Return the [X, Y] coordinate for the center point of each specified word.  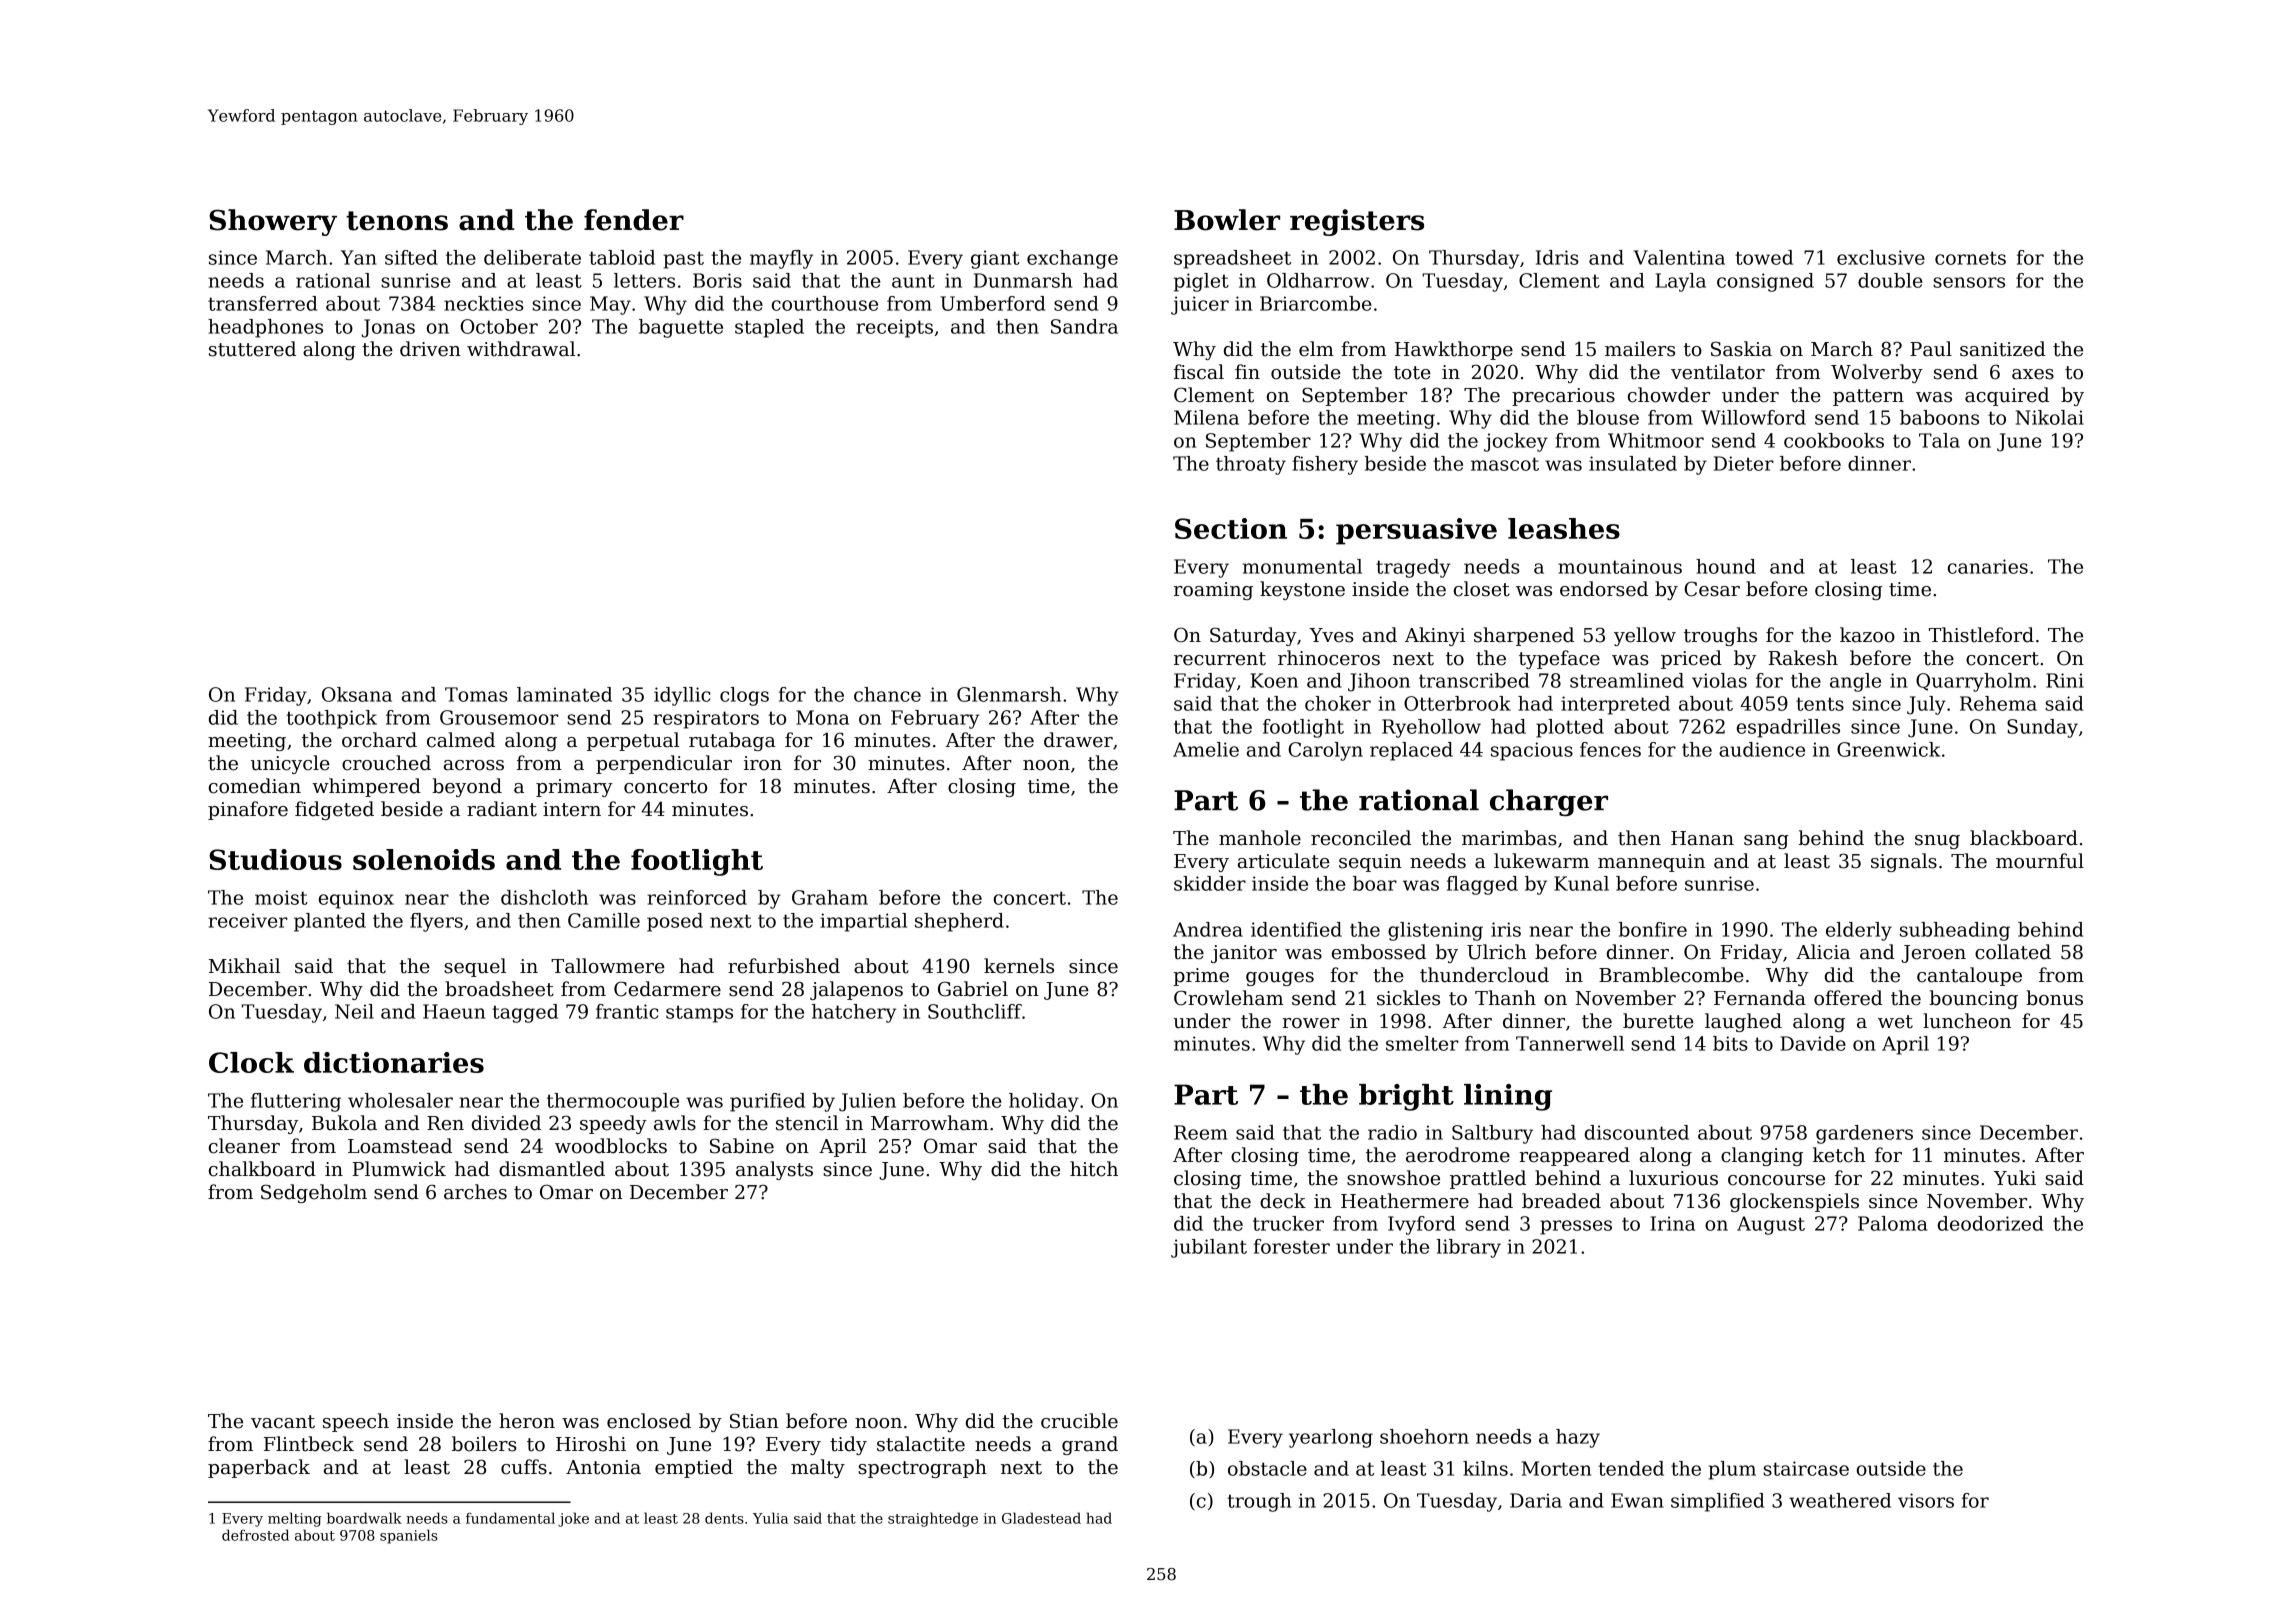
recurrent [1220, 659]
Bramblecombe [1671, 975]
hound [1726, 566]
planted [330, 922]
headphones [265, 328]
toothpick [331, 719]
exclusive [1881, 257]
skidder [1210, 883]
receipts [894, 328]
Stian [754, 1421]
